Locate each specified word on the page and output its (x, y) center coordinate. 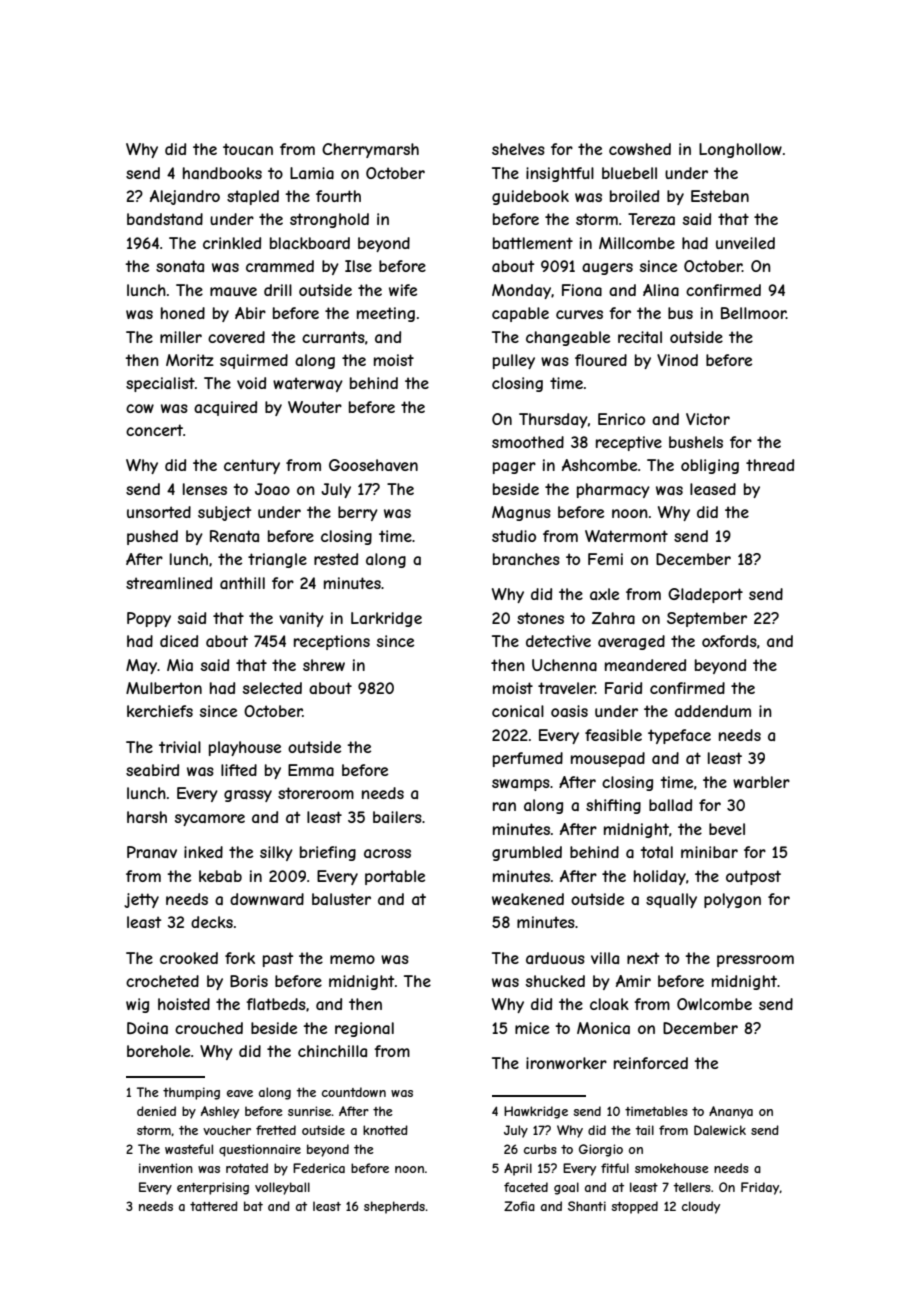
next (643, 958)
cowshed (640, 149)
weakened (528, 899)
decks (212, 922)
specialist (160, 384)
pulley (514, 361)
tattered (214, 1206)
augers (607, 269)
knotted (385, 1130)
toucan (248, 149)
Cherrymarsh (370, 150)
